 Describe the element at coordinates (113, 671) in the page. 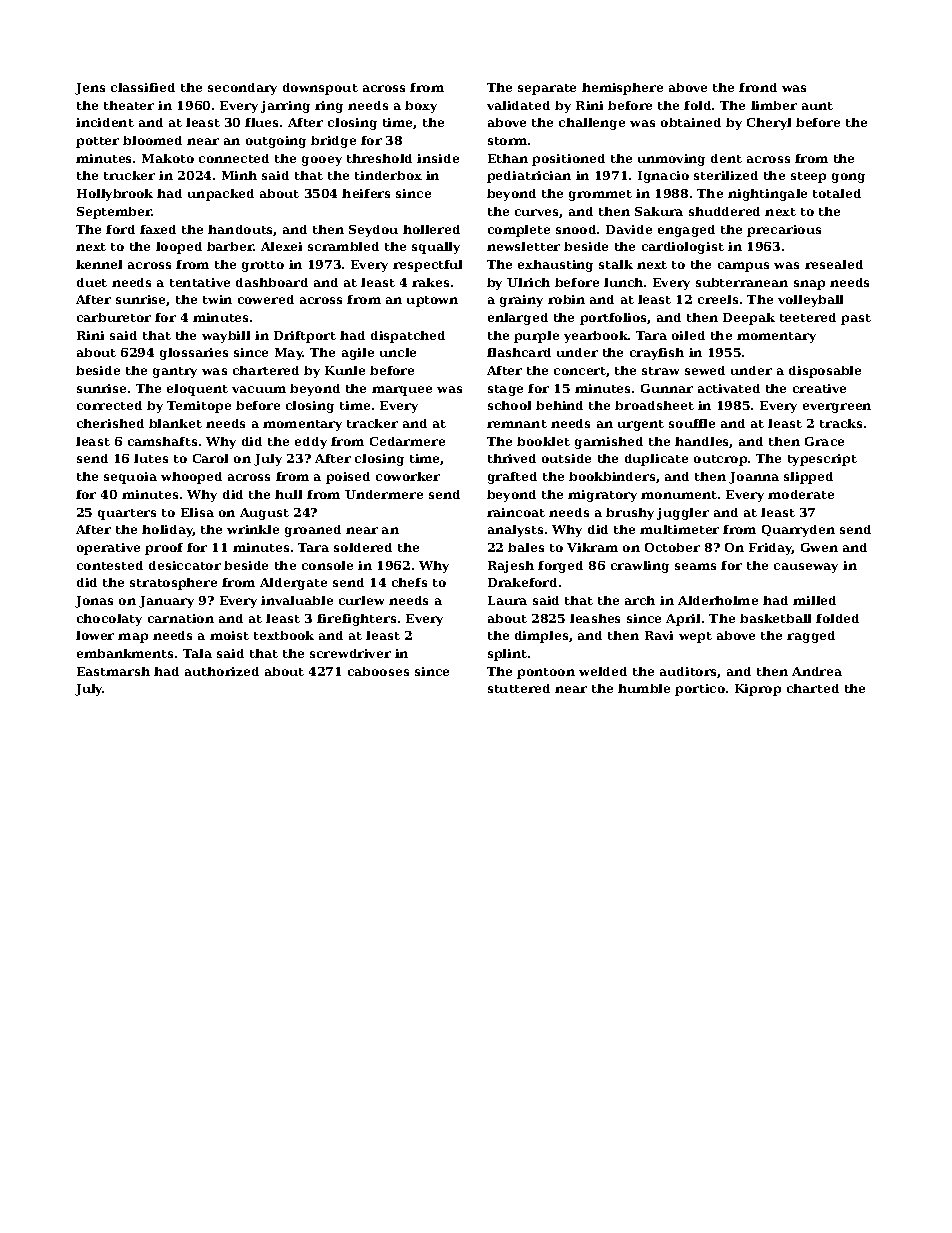

I see `Eastmarsh` at that location.
